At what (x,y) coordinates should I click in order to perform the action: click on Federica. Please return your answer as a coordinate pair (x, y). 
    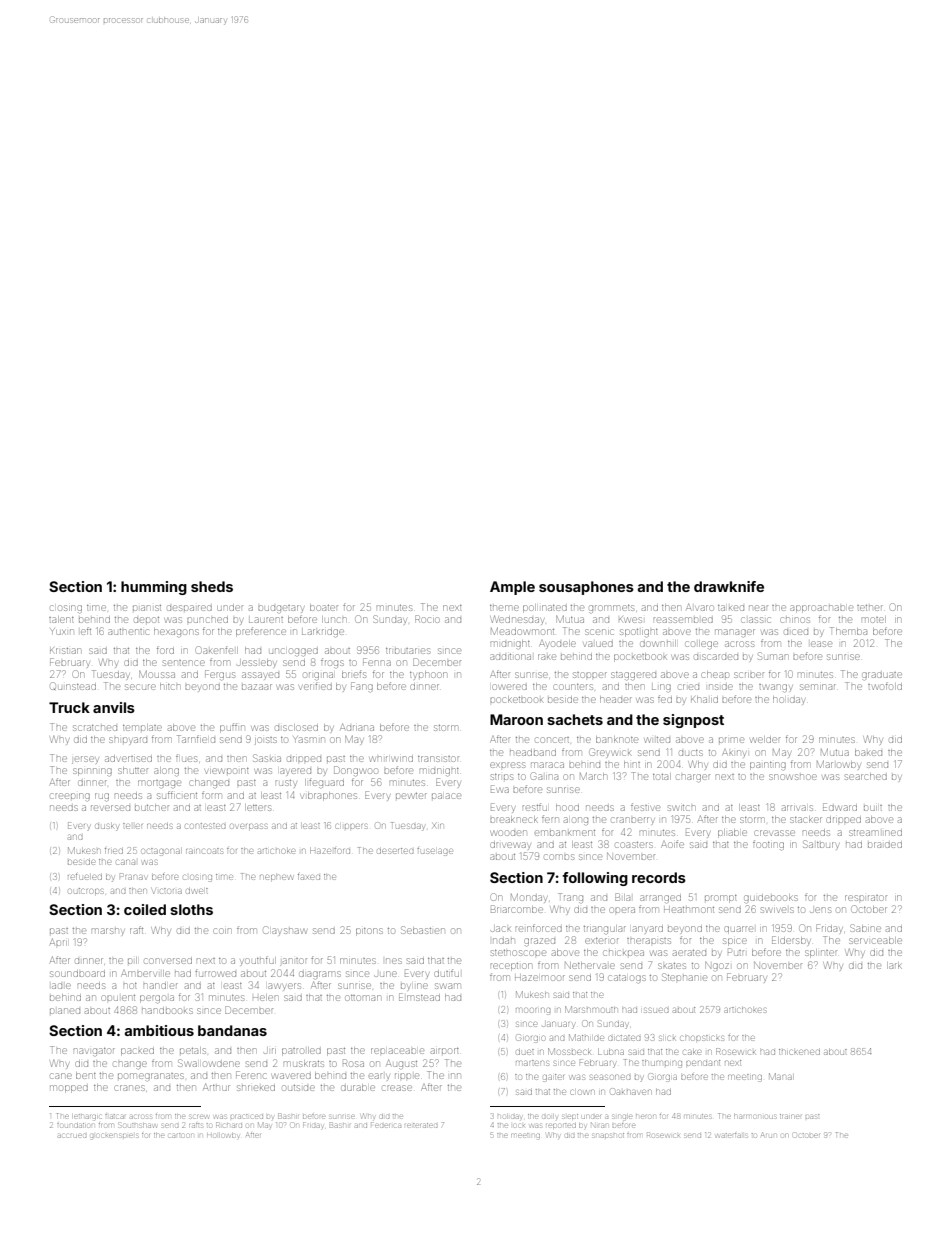
    Looking at the image, I should click on (386, 1125).
